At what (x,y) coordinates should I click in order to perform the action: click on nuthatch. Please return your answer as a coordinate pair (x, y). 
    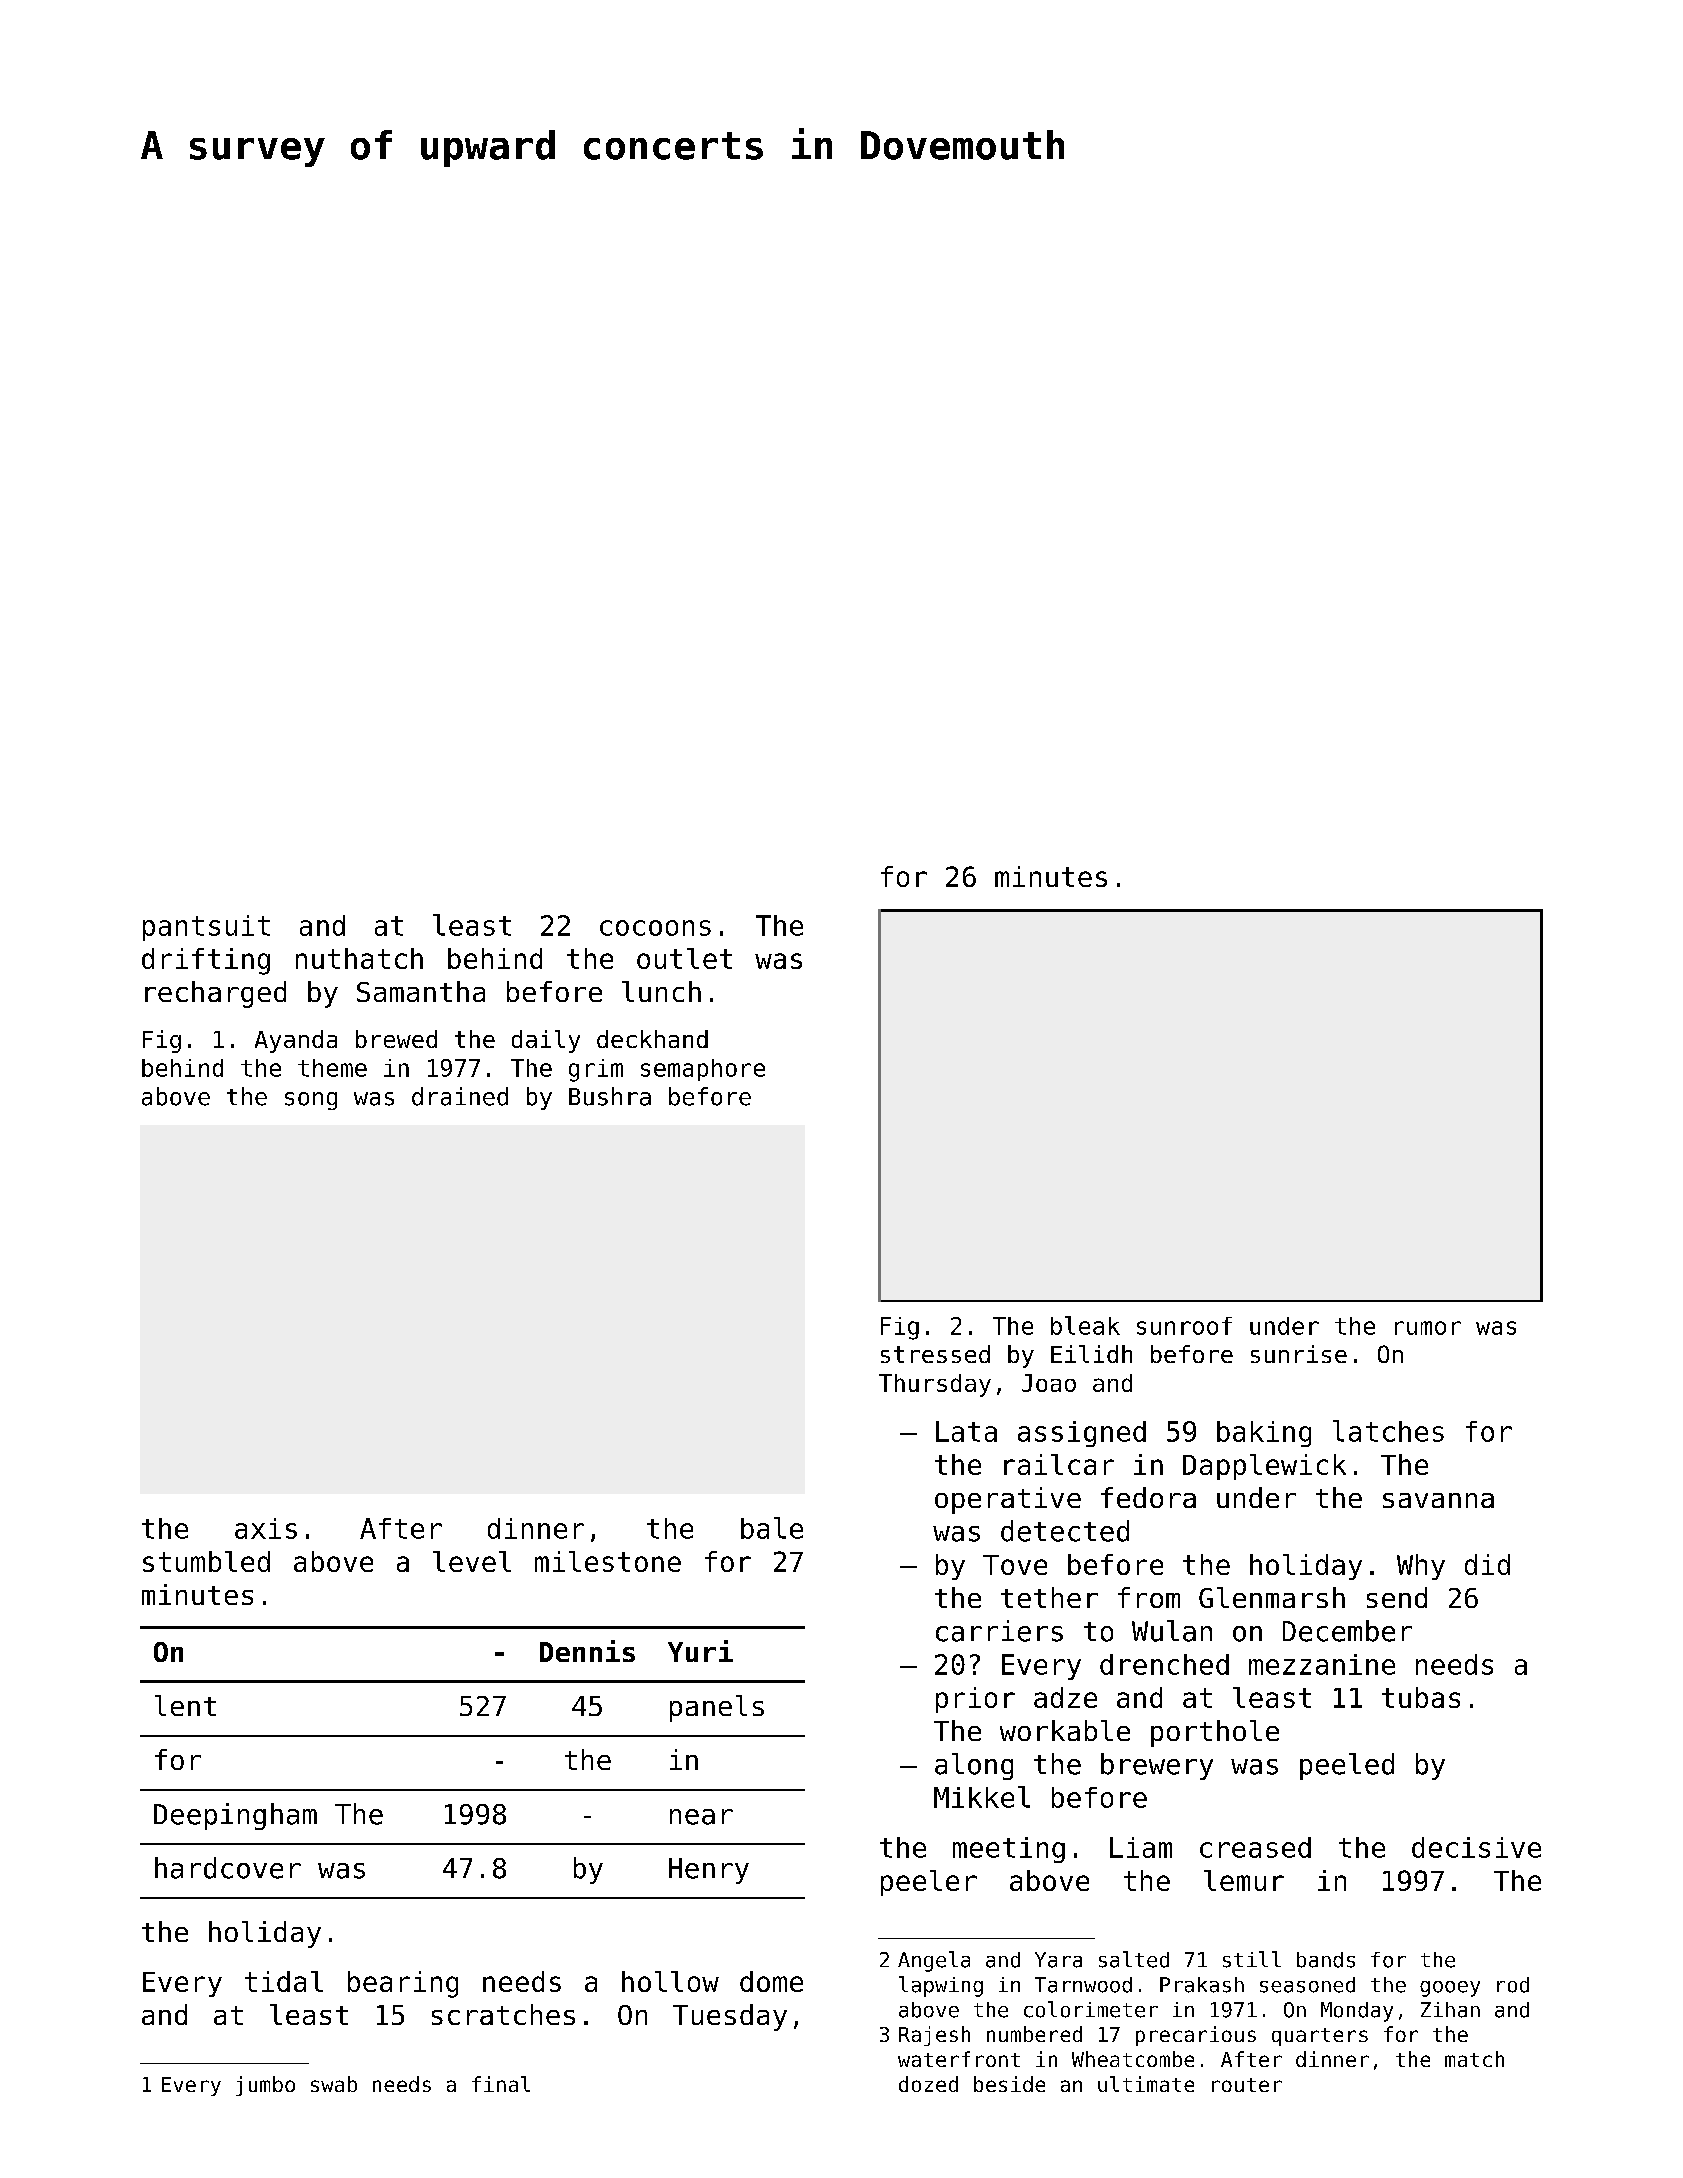
    Looking at the image, I should click on (359, 958).
